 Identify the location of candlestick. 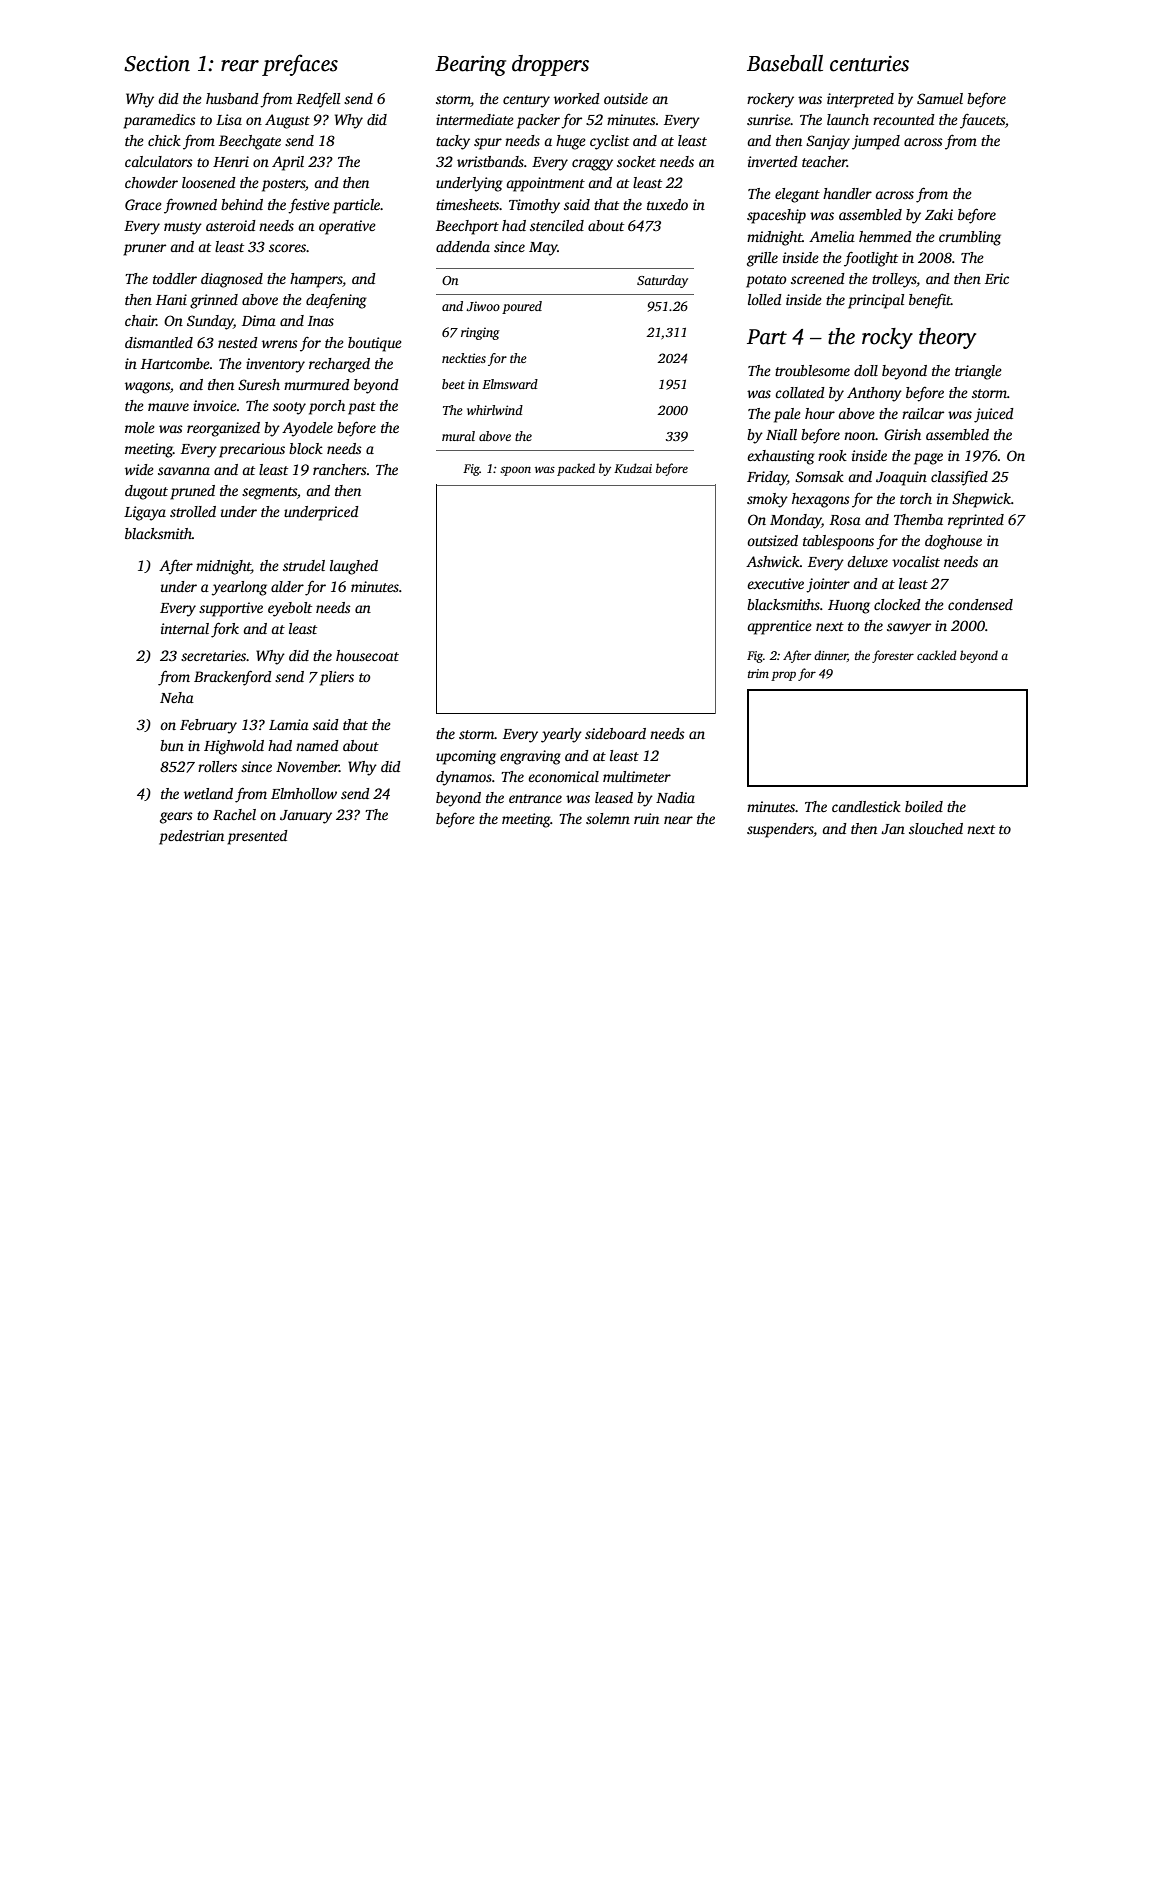
(866, 806).
